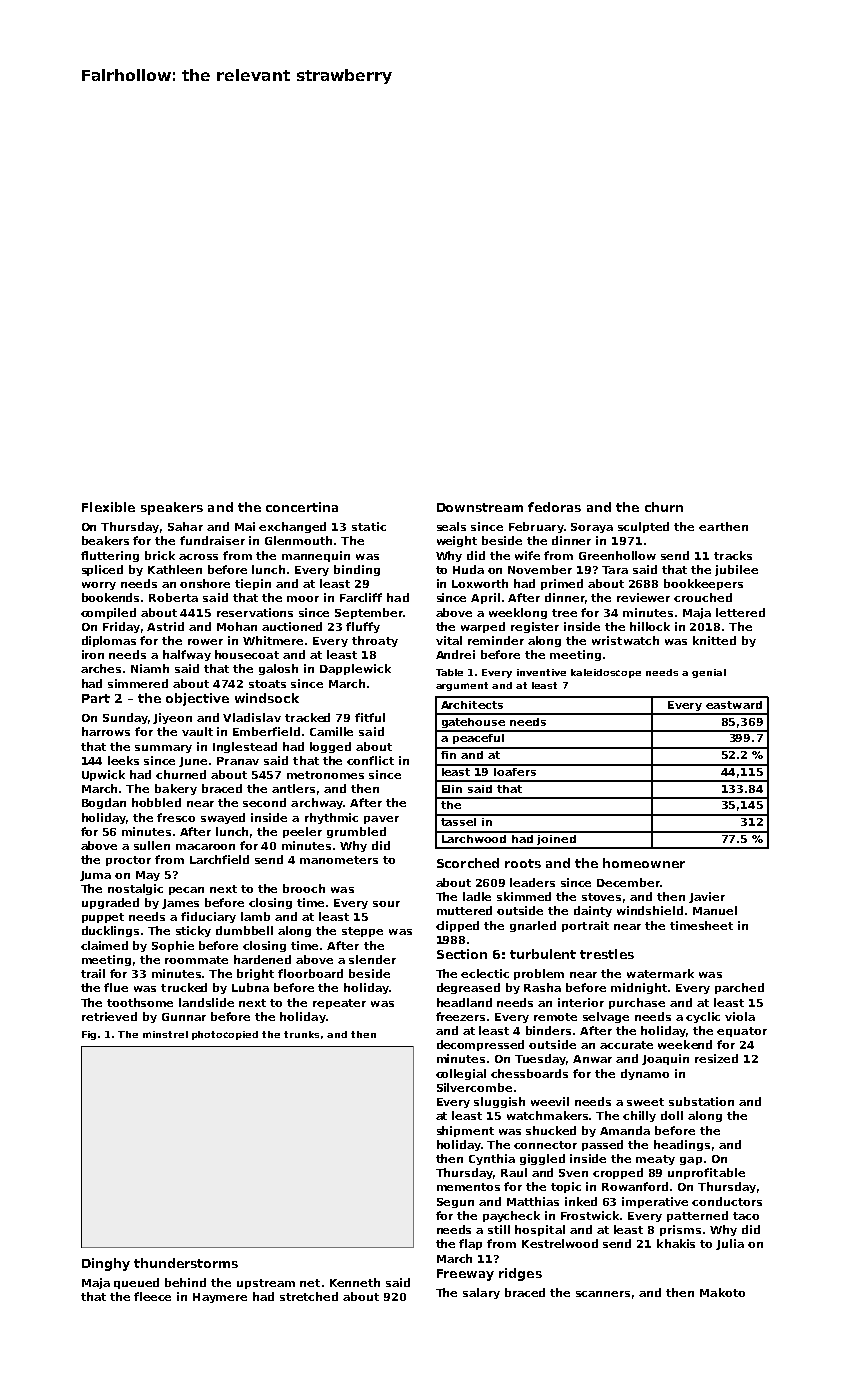 Image resolution: width=849 pixels, height=1400 pixels. Describe the element at coordinates (644, 863) in the page. I see `homeowner` at that location.
